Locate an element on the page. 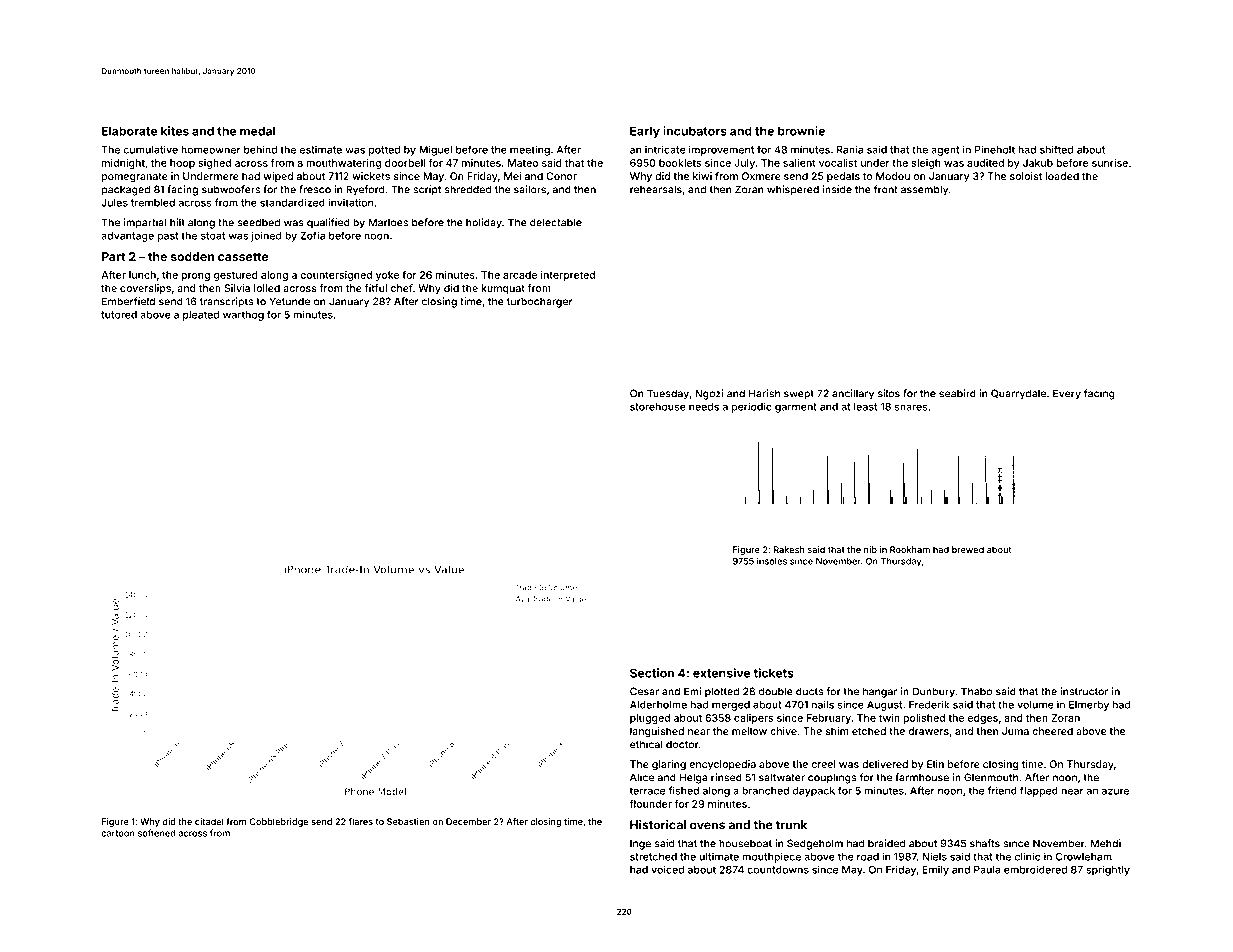 The width and height of the document is (1233, 952). silos is located at coordinates (889, 393).
